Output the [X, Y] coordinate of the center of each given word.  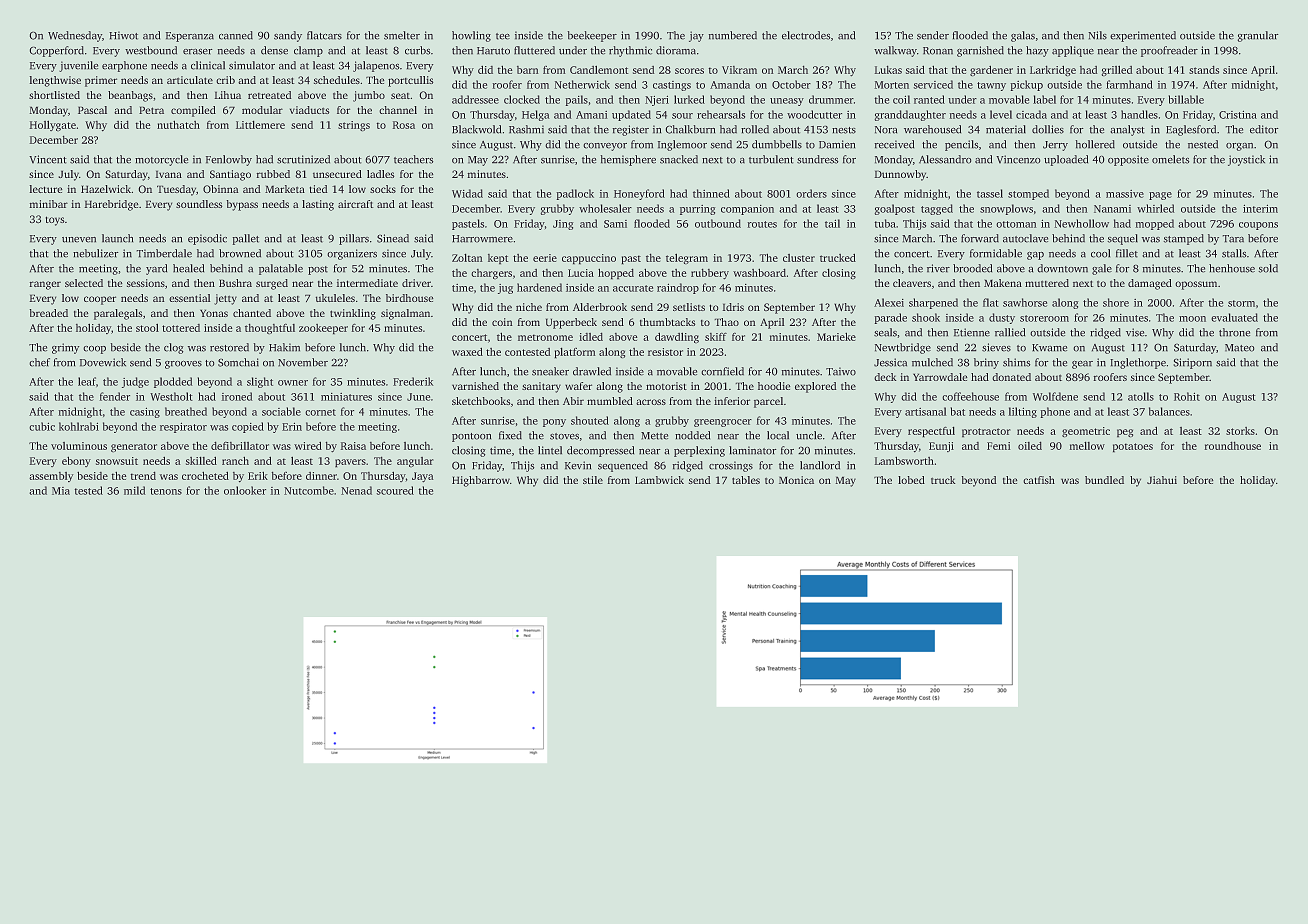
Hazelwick [106, 189]
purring [698, 210]
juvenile [78, 66]
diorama [676, 50]
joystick [1246, 160]
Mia [61, 491]
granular [1258, 36]
